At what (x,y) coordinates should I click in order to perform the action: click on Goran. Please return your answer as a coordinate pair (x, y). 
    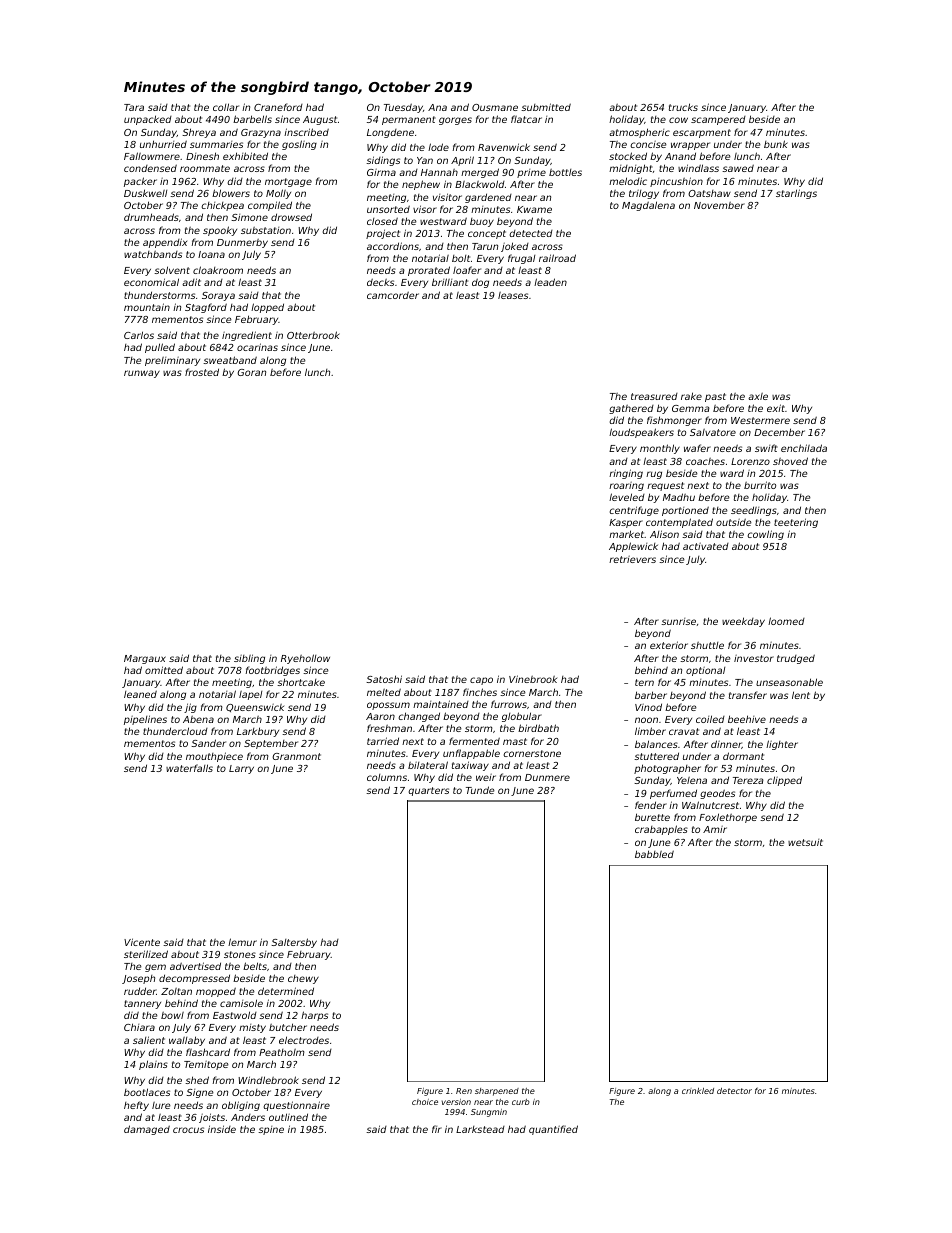
    Looking at the image, I should click on (251, 372).
